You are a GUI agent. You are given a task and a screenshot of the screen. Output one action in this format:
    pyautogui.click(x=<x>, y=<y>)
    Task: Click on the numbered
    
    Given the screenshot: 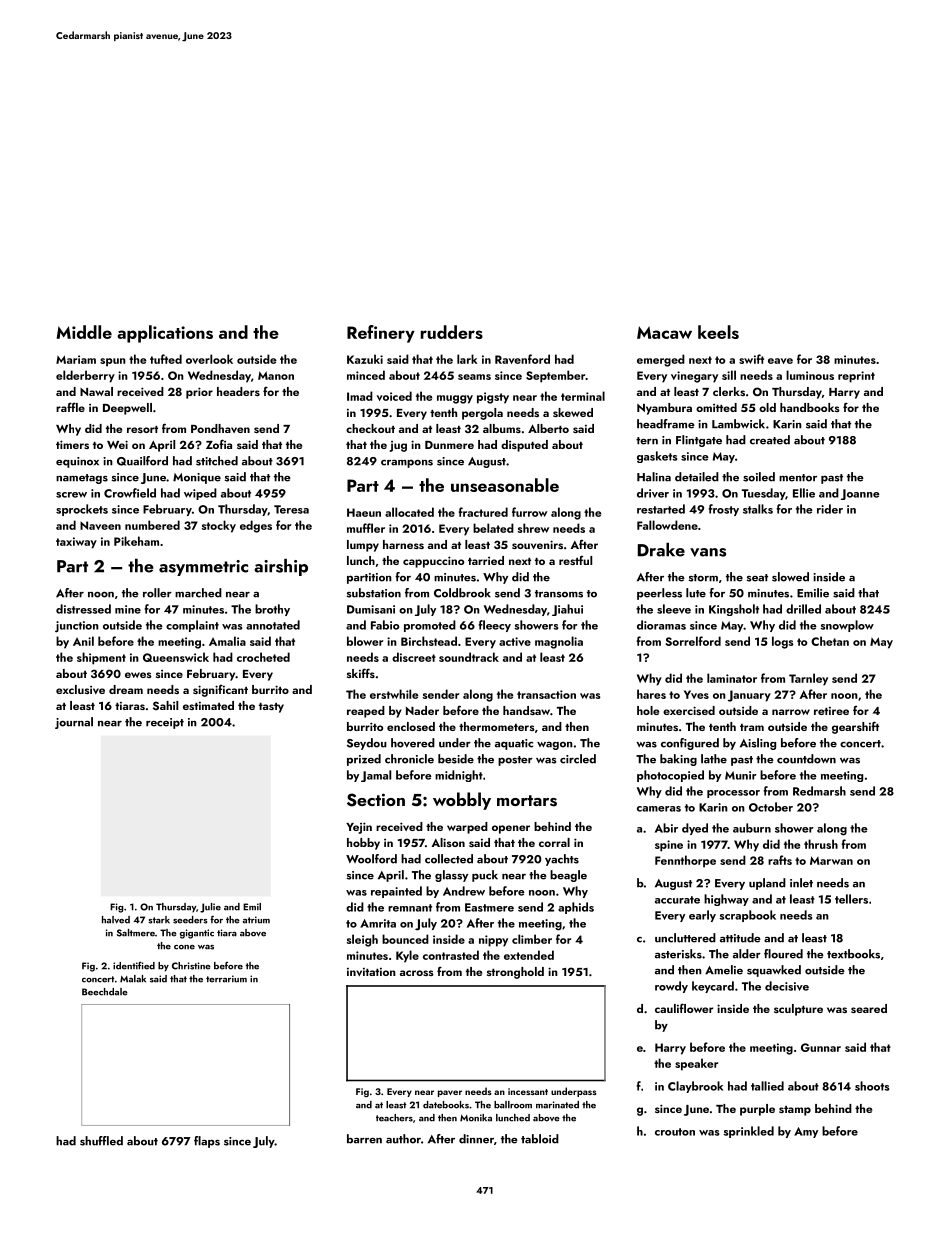 What is the action you would take?
    pyautogui.click(x=152, y=525)
